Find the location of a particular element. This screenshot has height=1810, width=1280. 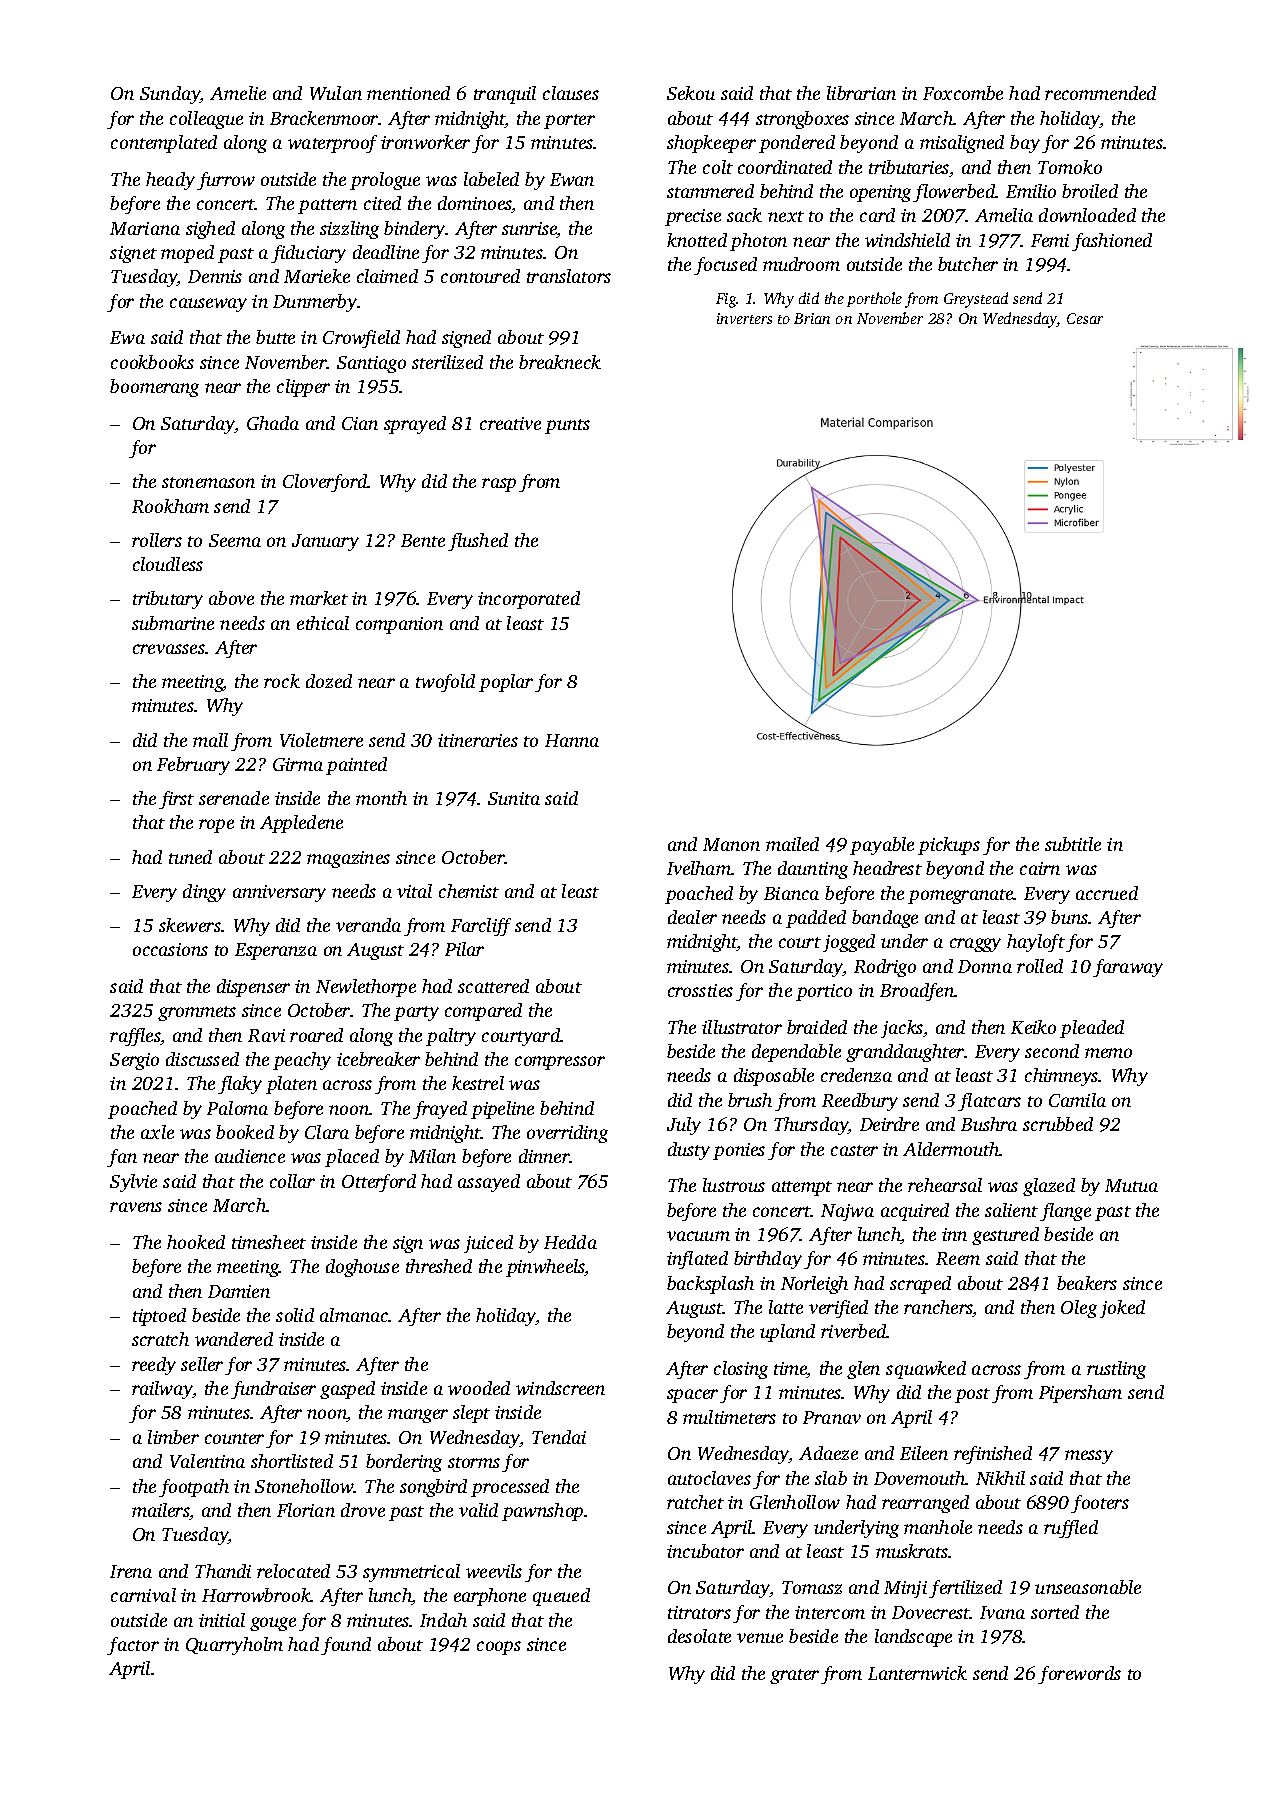

autoclaves is located at coordinates (709, 1478).
